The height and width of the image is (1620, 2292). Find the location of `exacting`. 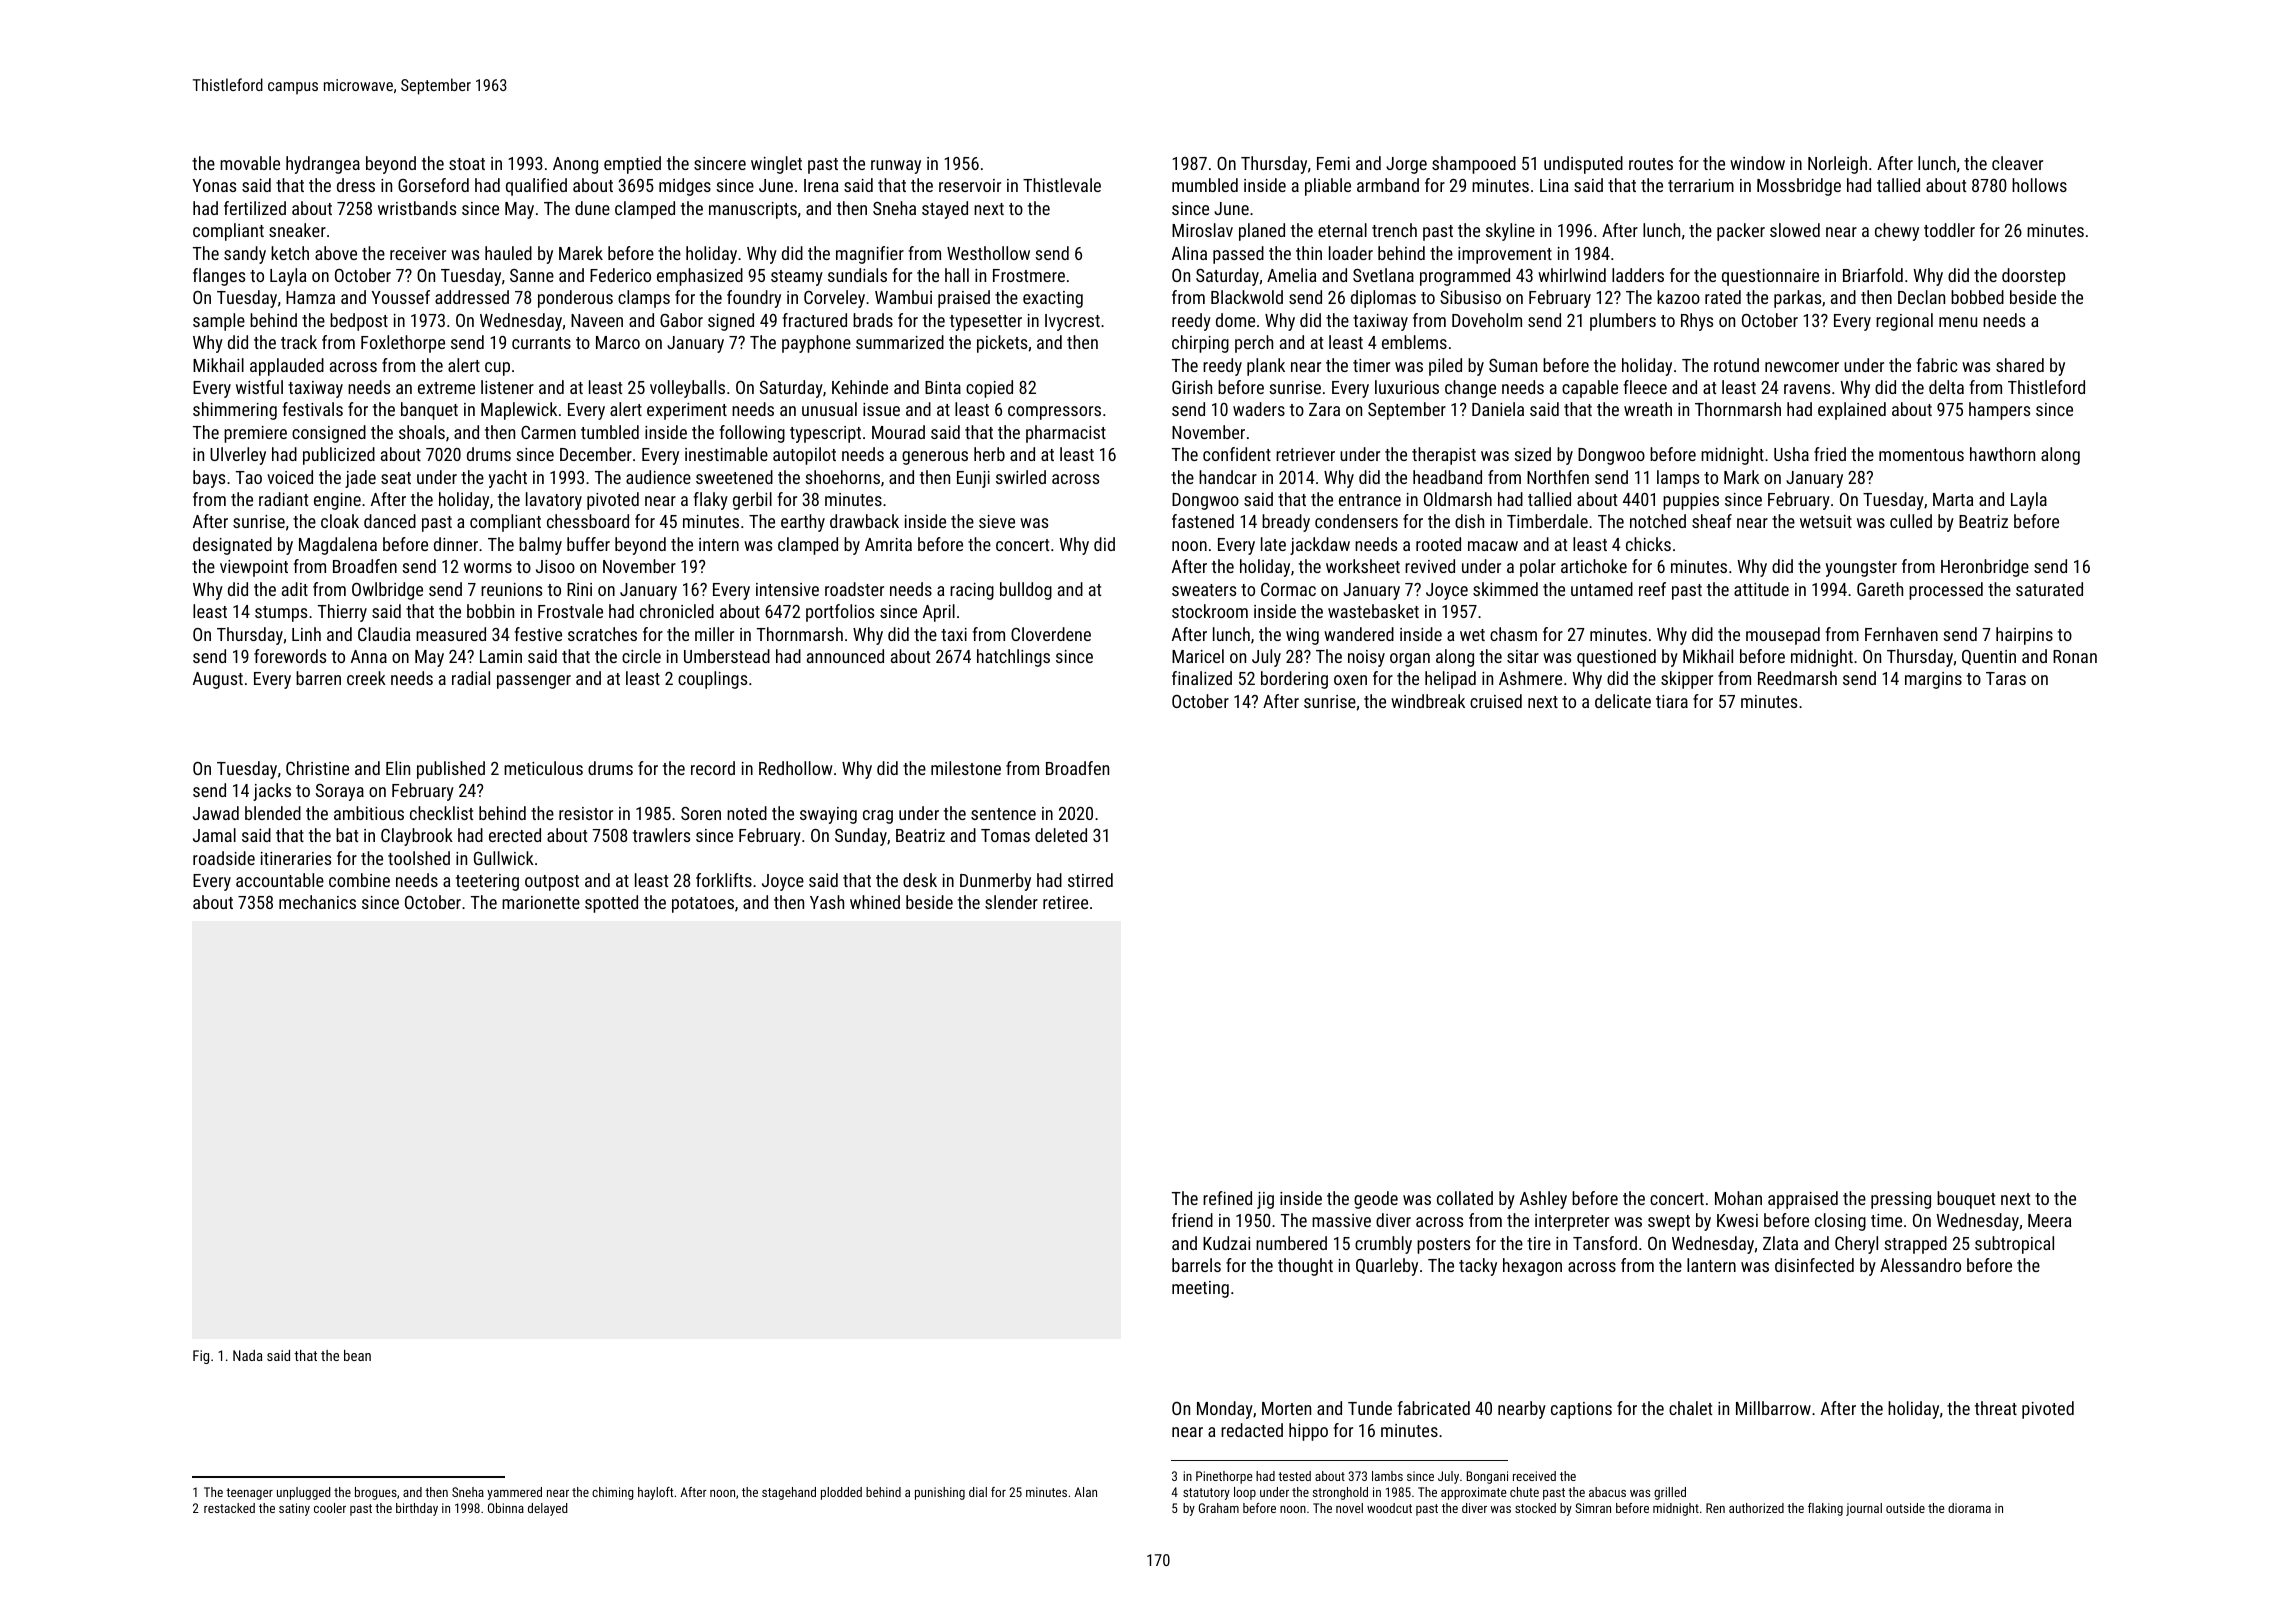

exacting is located at coordinates (1053, 299).
